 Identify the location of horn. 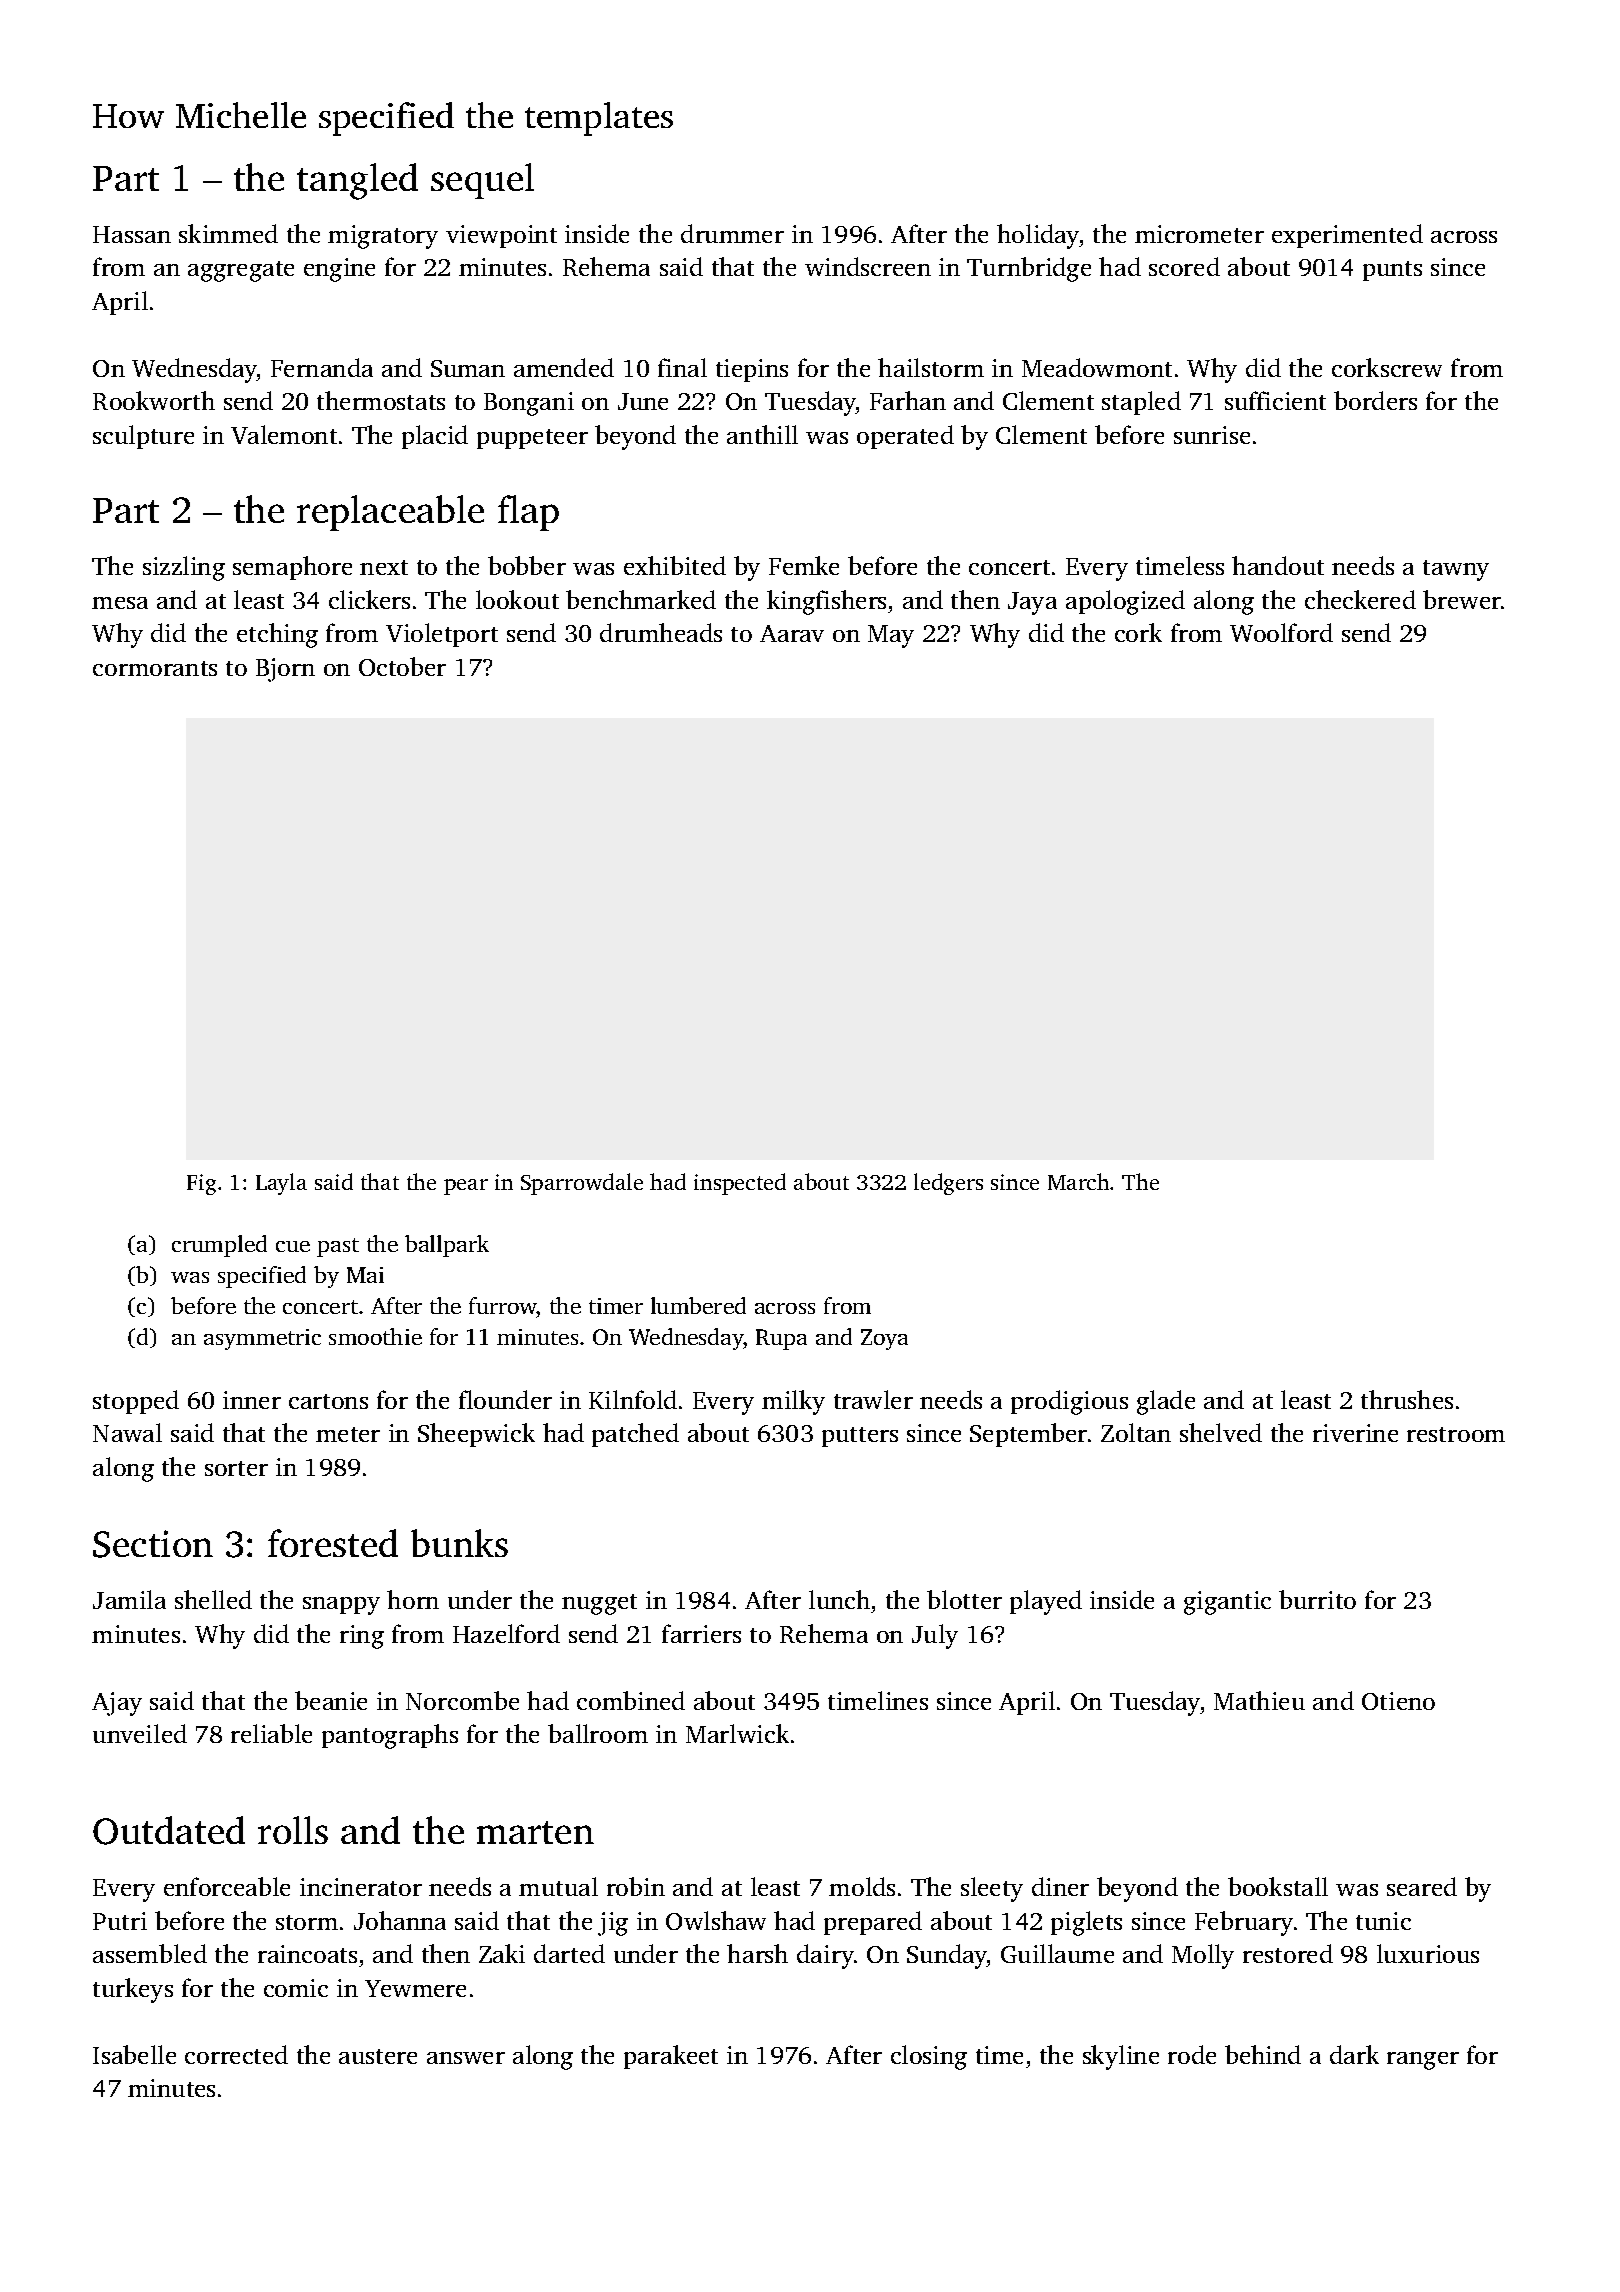
(413, 1599).
